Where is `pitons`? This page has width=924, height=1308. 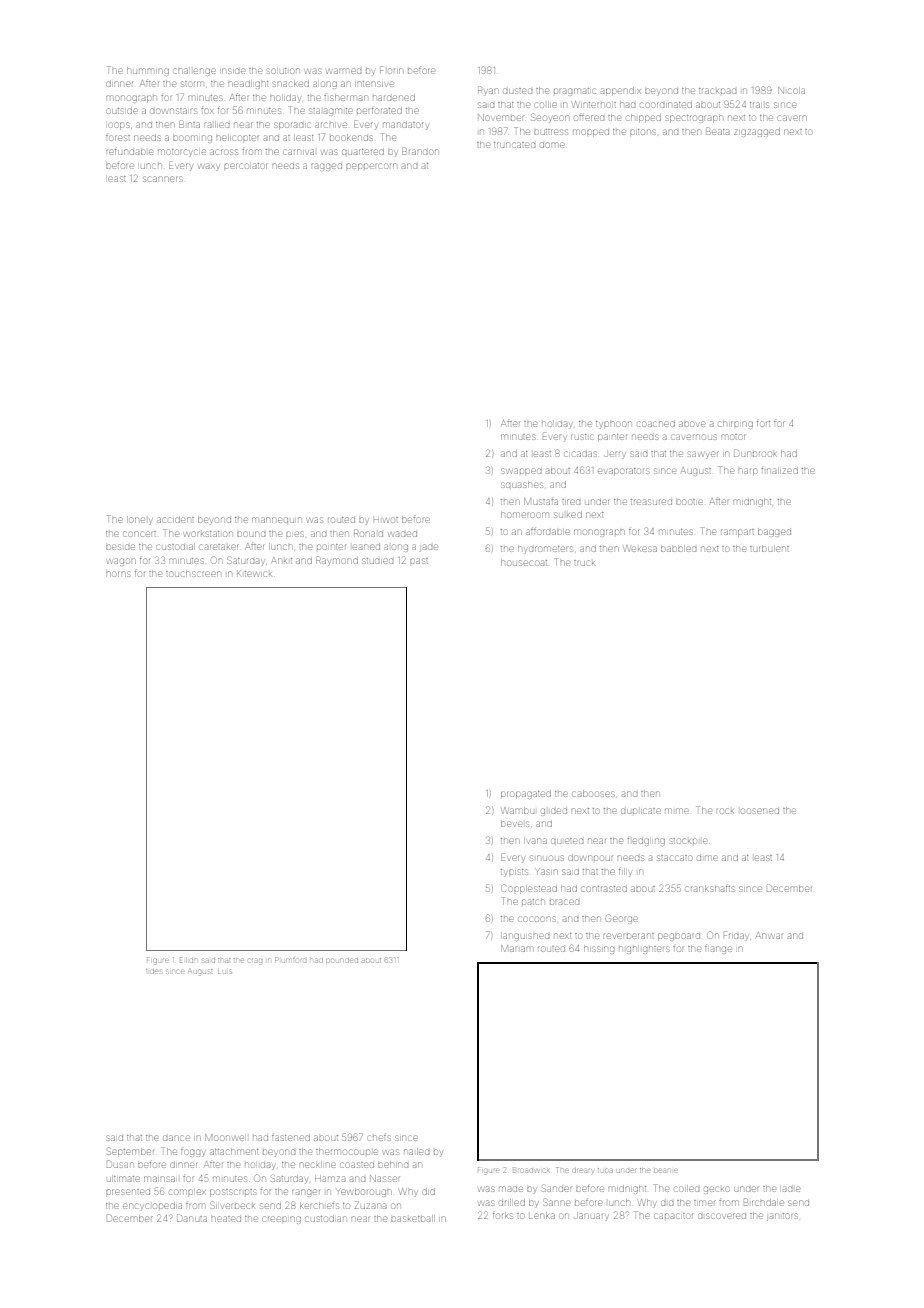 pitons is located at coordinates (643, 132).
